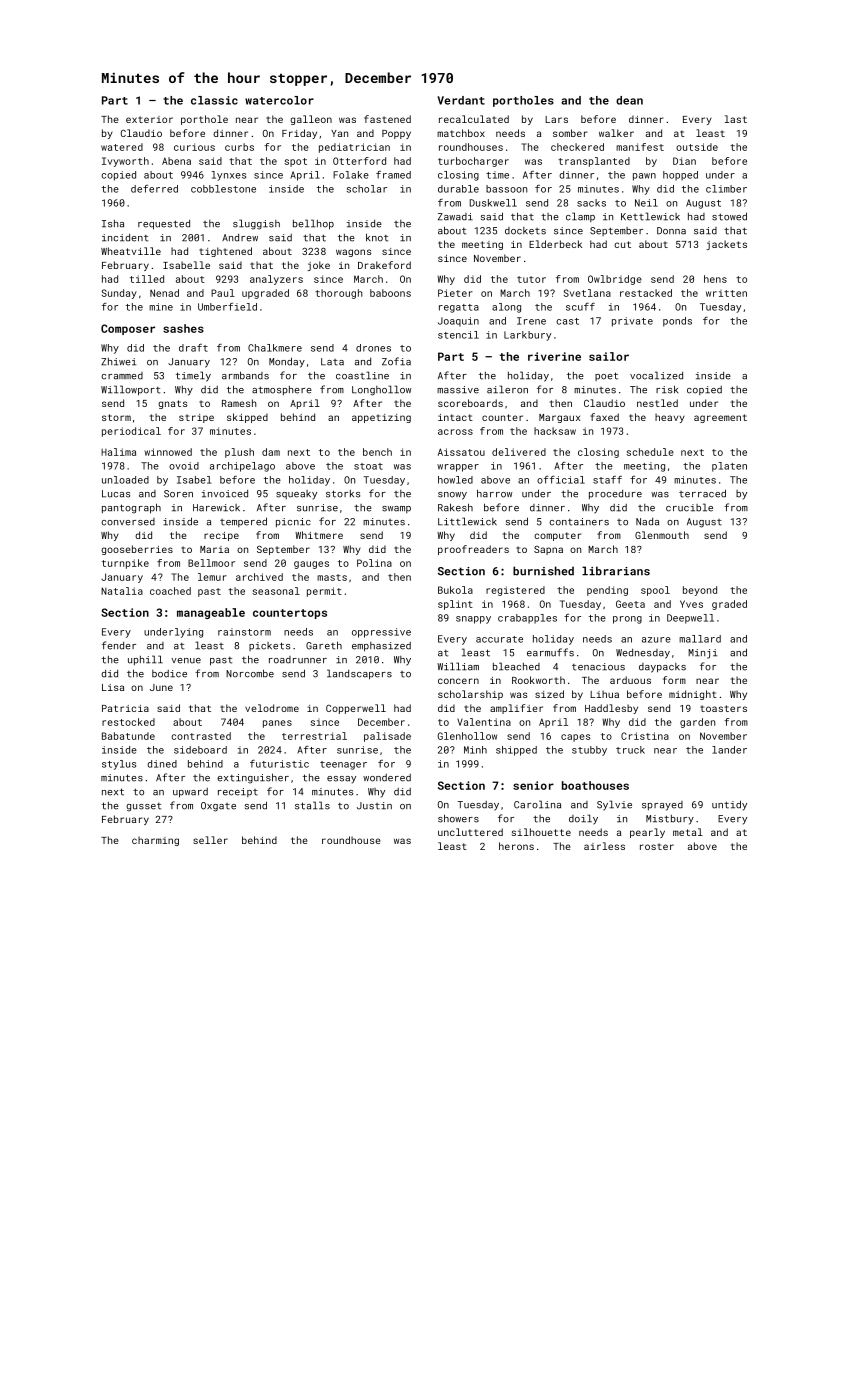  What do you see at coordinates (622, 244) in the screenshot?
I see `cut` at bounding box center [622, 244].
